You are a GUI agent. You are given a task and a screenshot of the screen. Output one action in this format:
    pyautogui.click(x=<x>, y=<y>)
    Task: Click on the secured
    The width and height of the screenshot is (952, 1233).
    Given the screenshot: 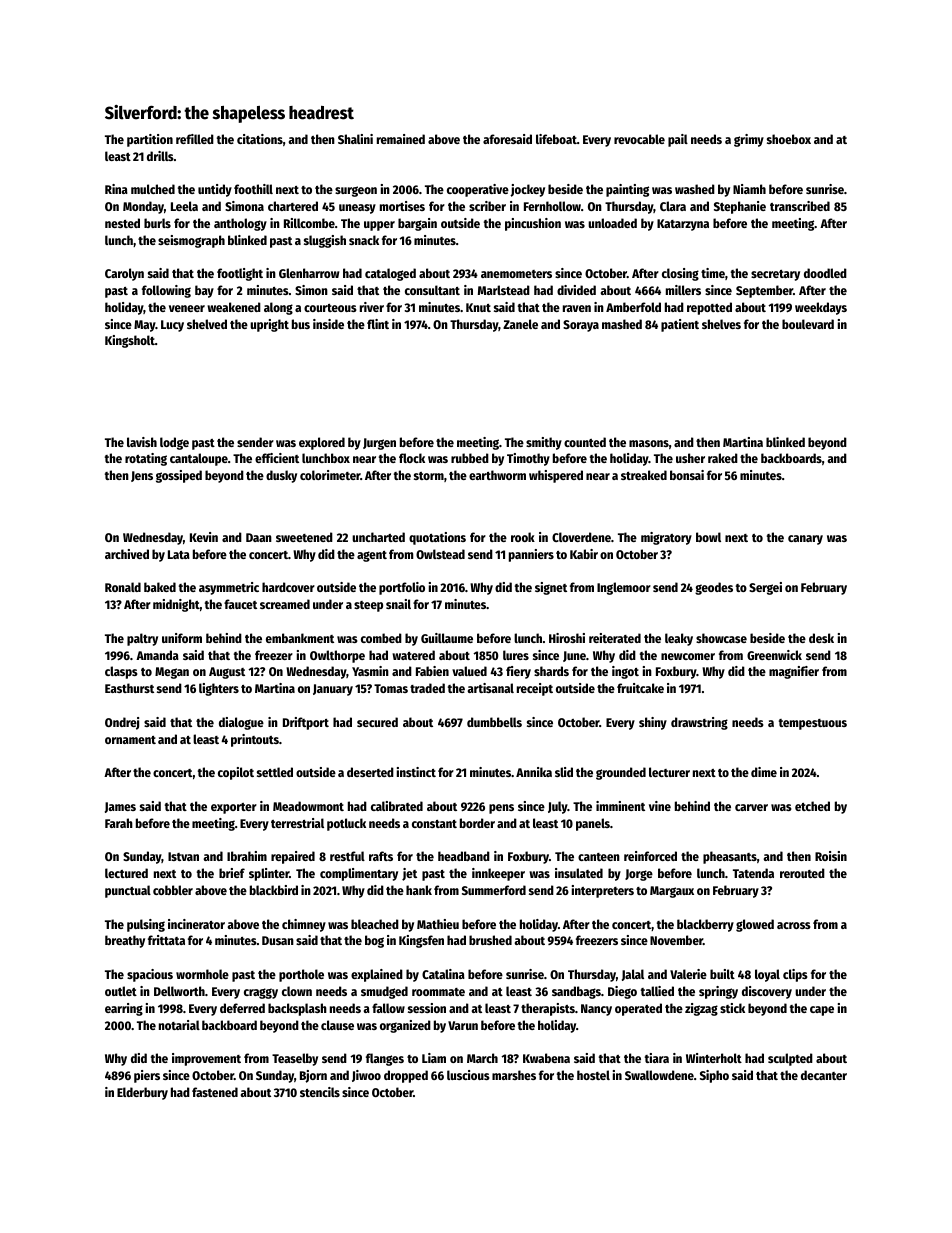 What is the action you would take?
    pyautogui.click(x=377, y=722)
